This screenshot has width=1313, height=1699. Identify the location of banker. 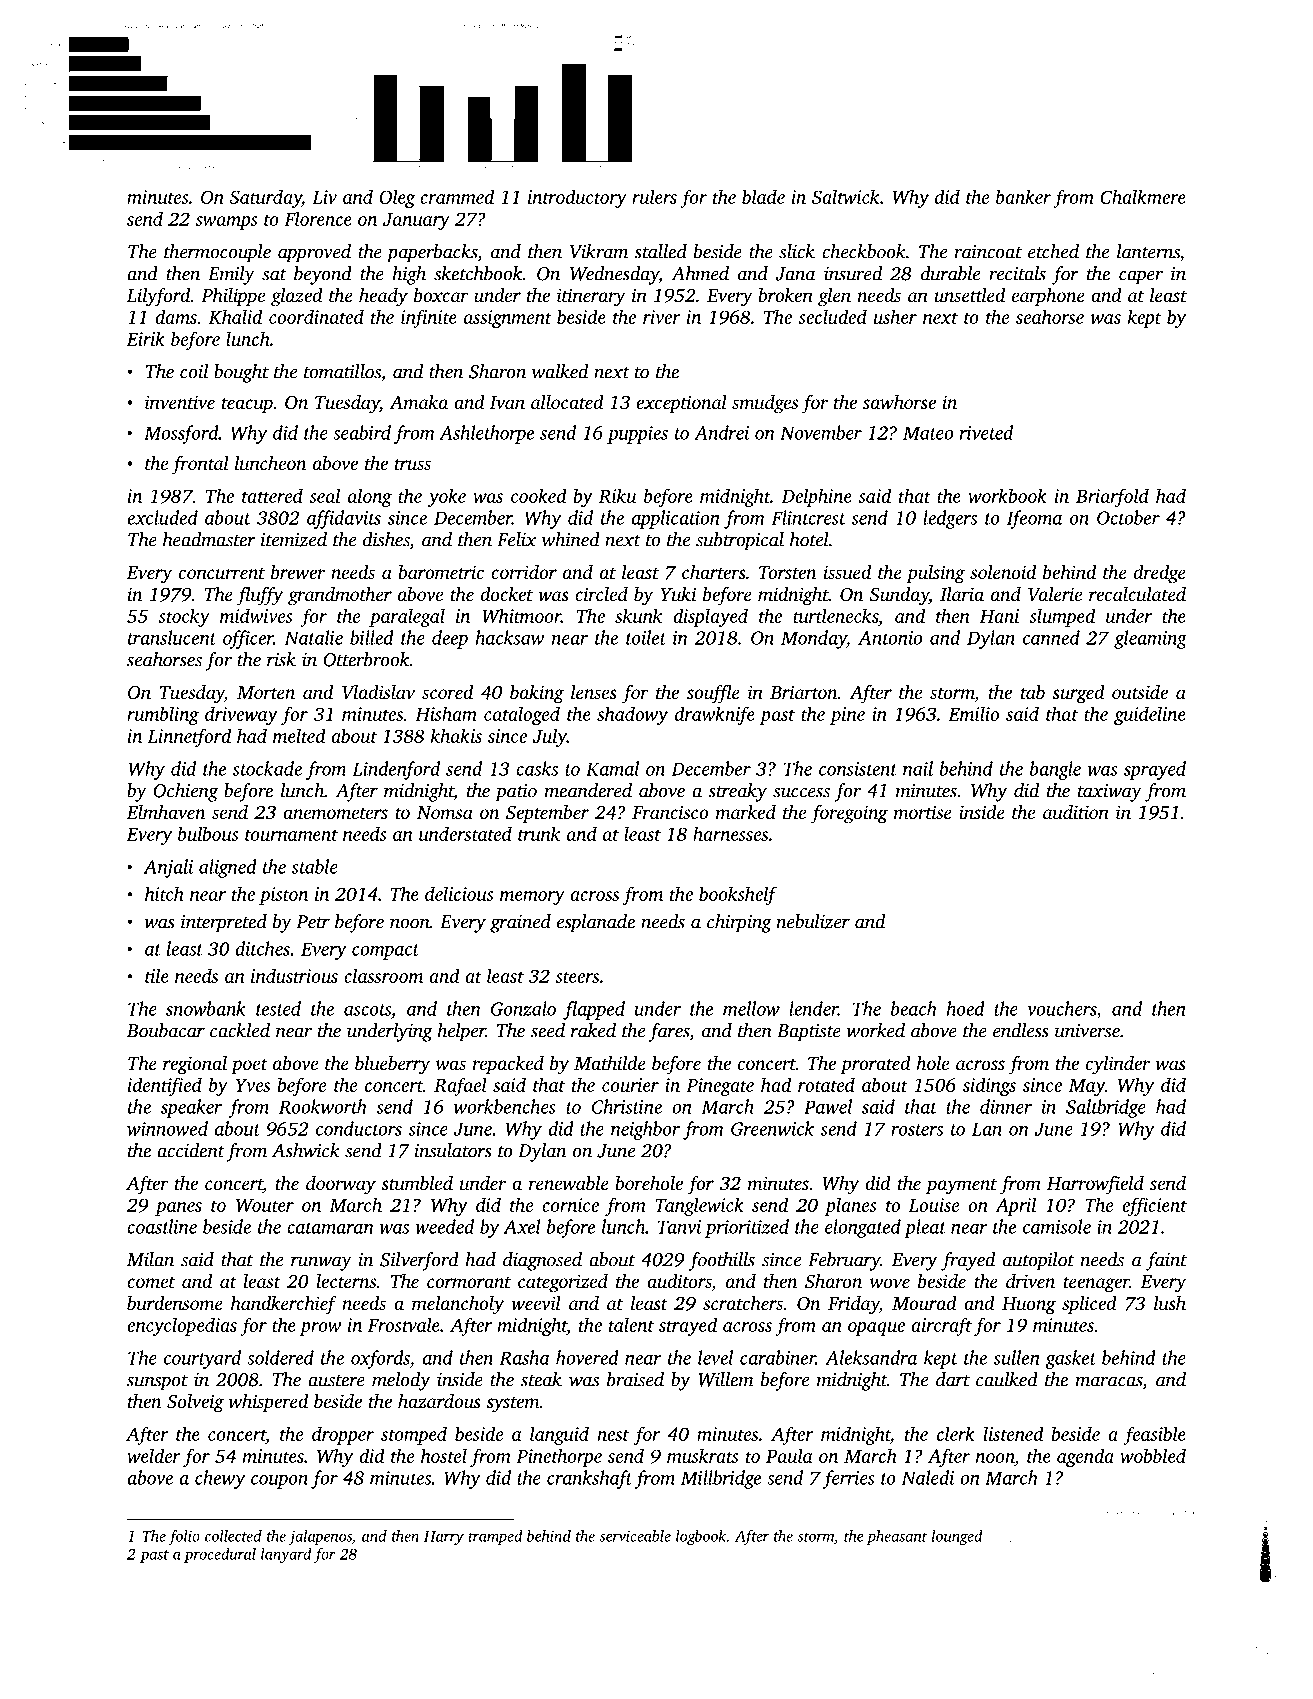
(1023, 196).
